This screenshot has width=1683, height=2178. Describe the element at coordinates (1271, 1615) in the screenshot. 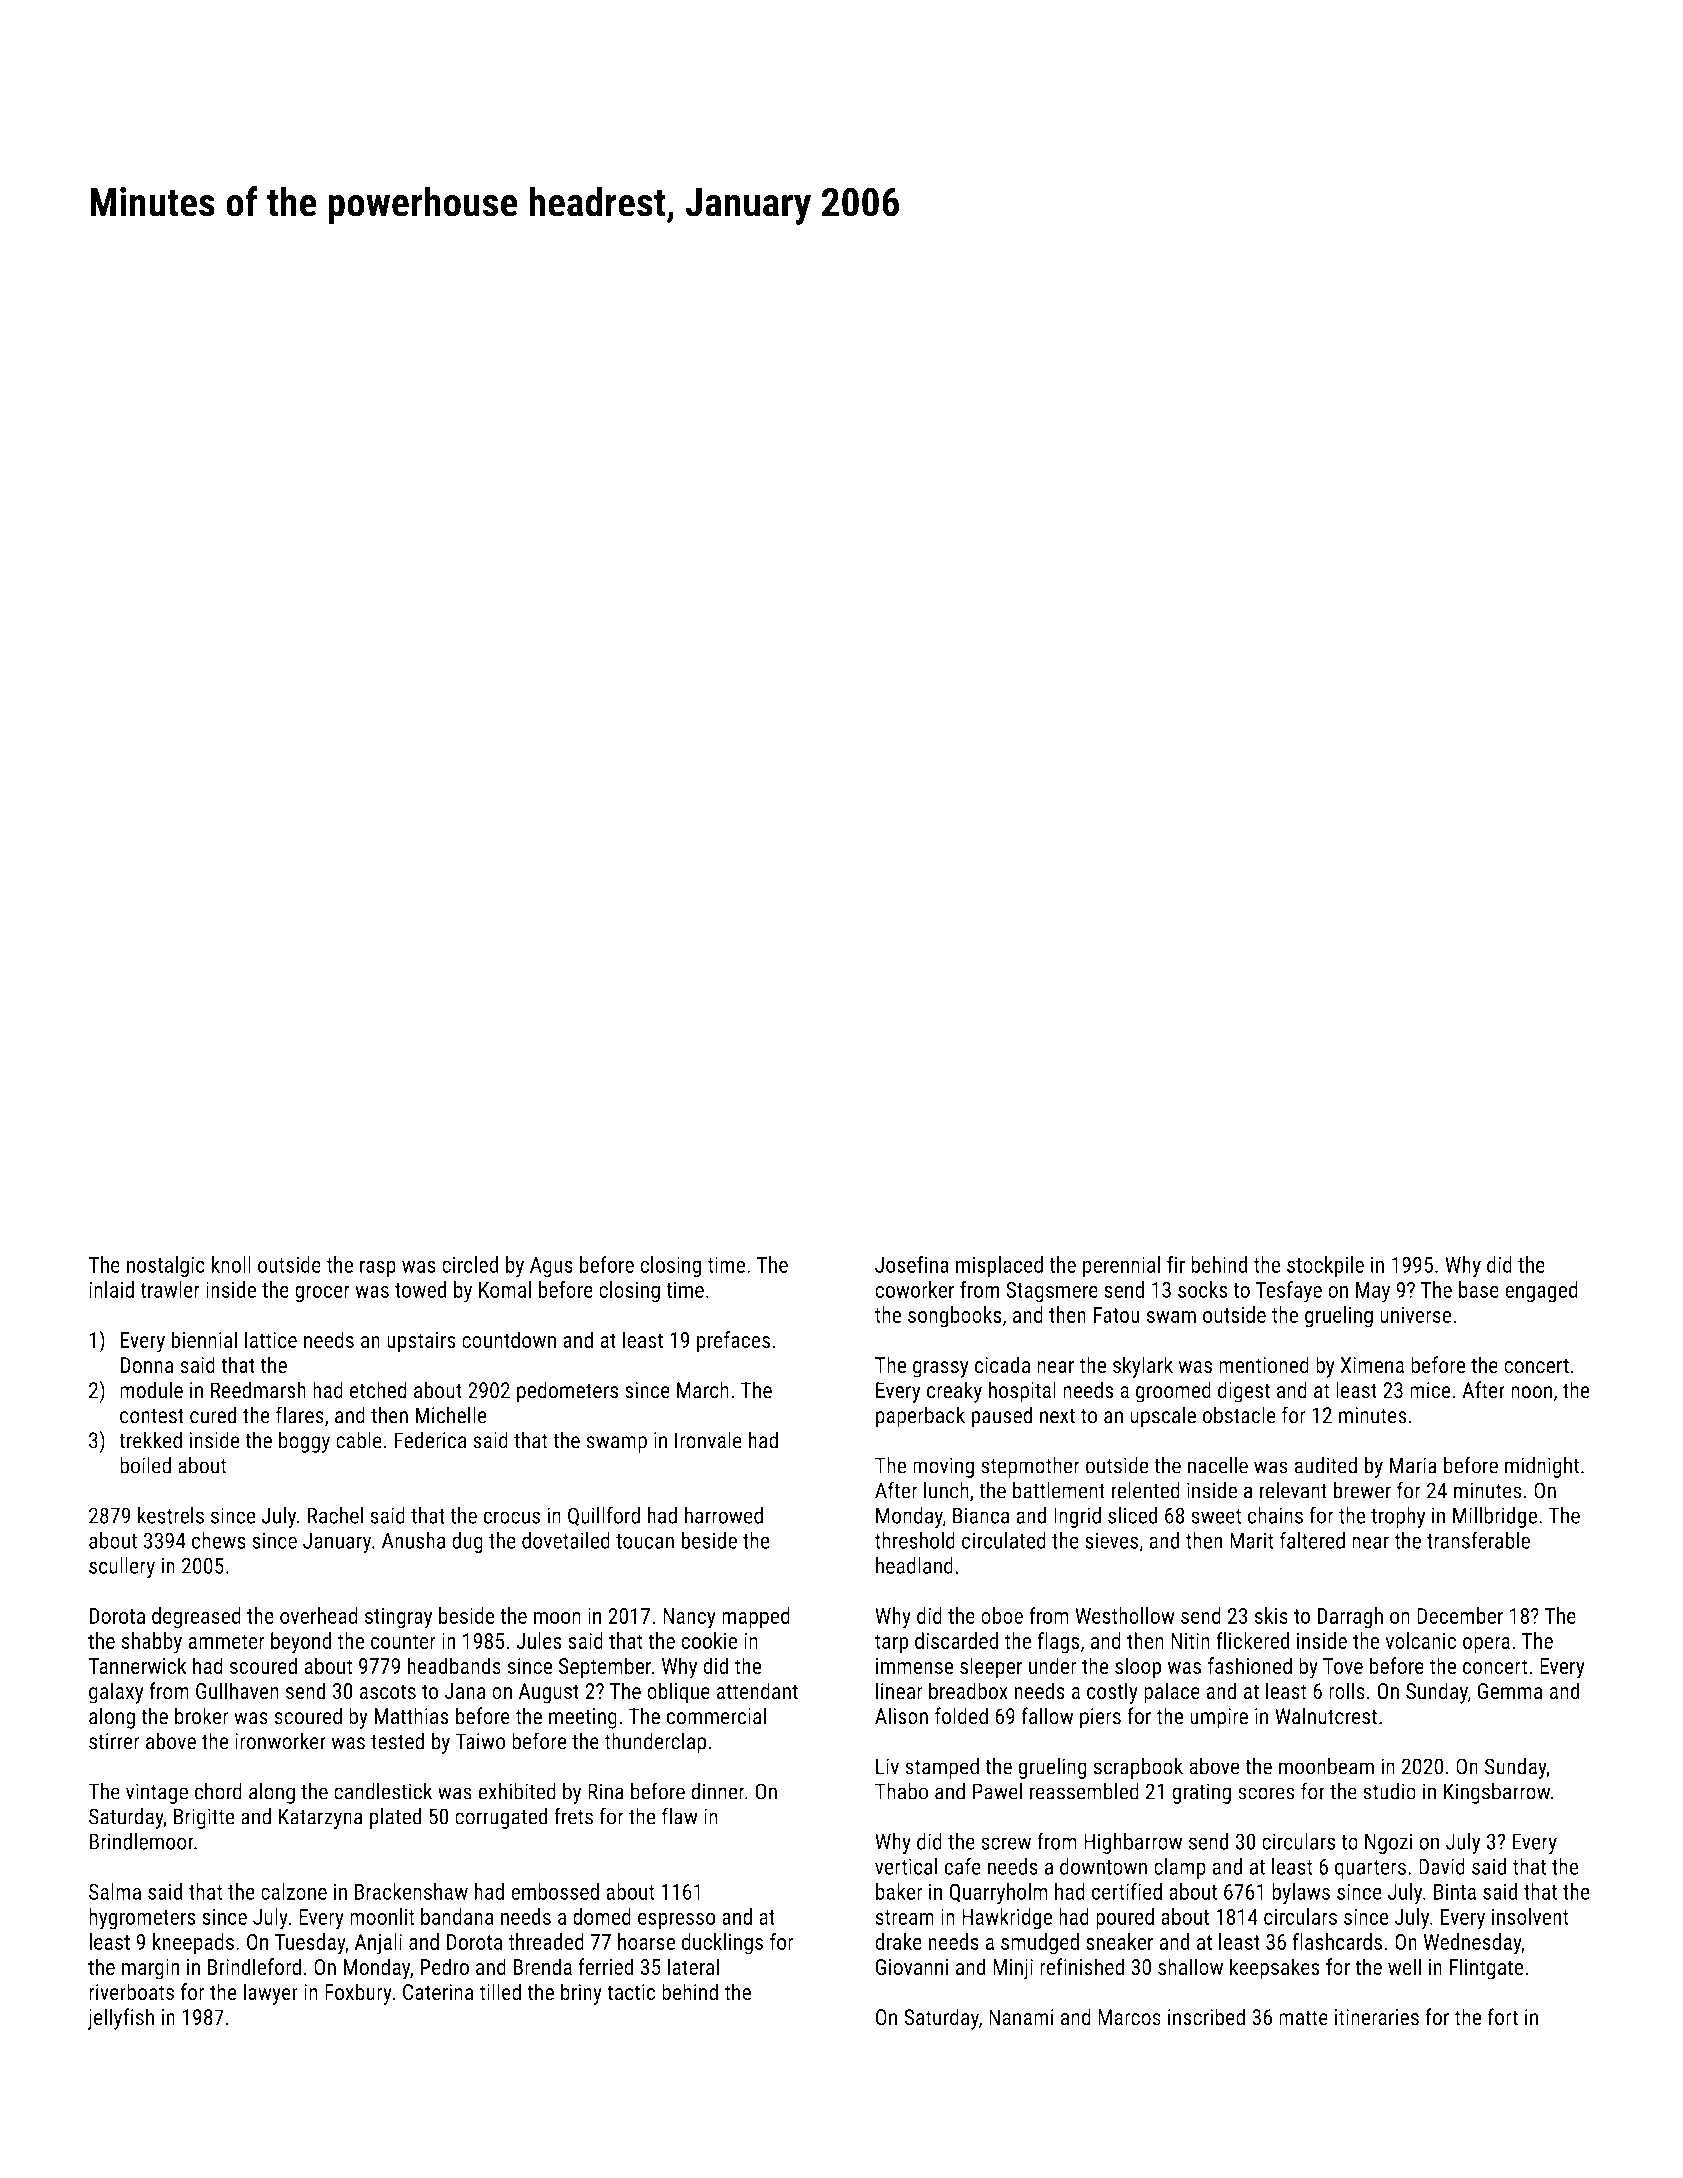

I see `skis` at that location.
